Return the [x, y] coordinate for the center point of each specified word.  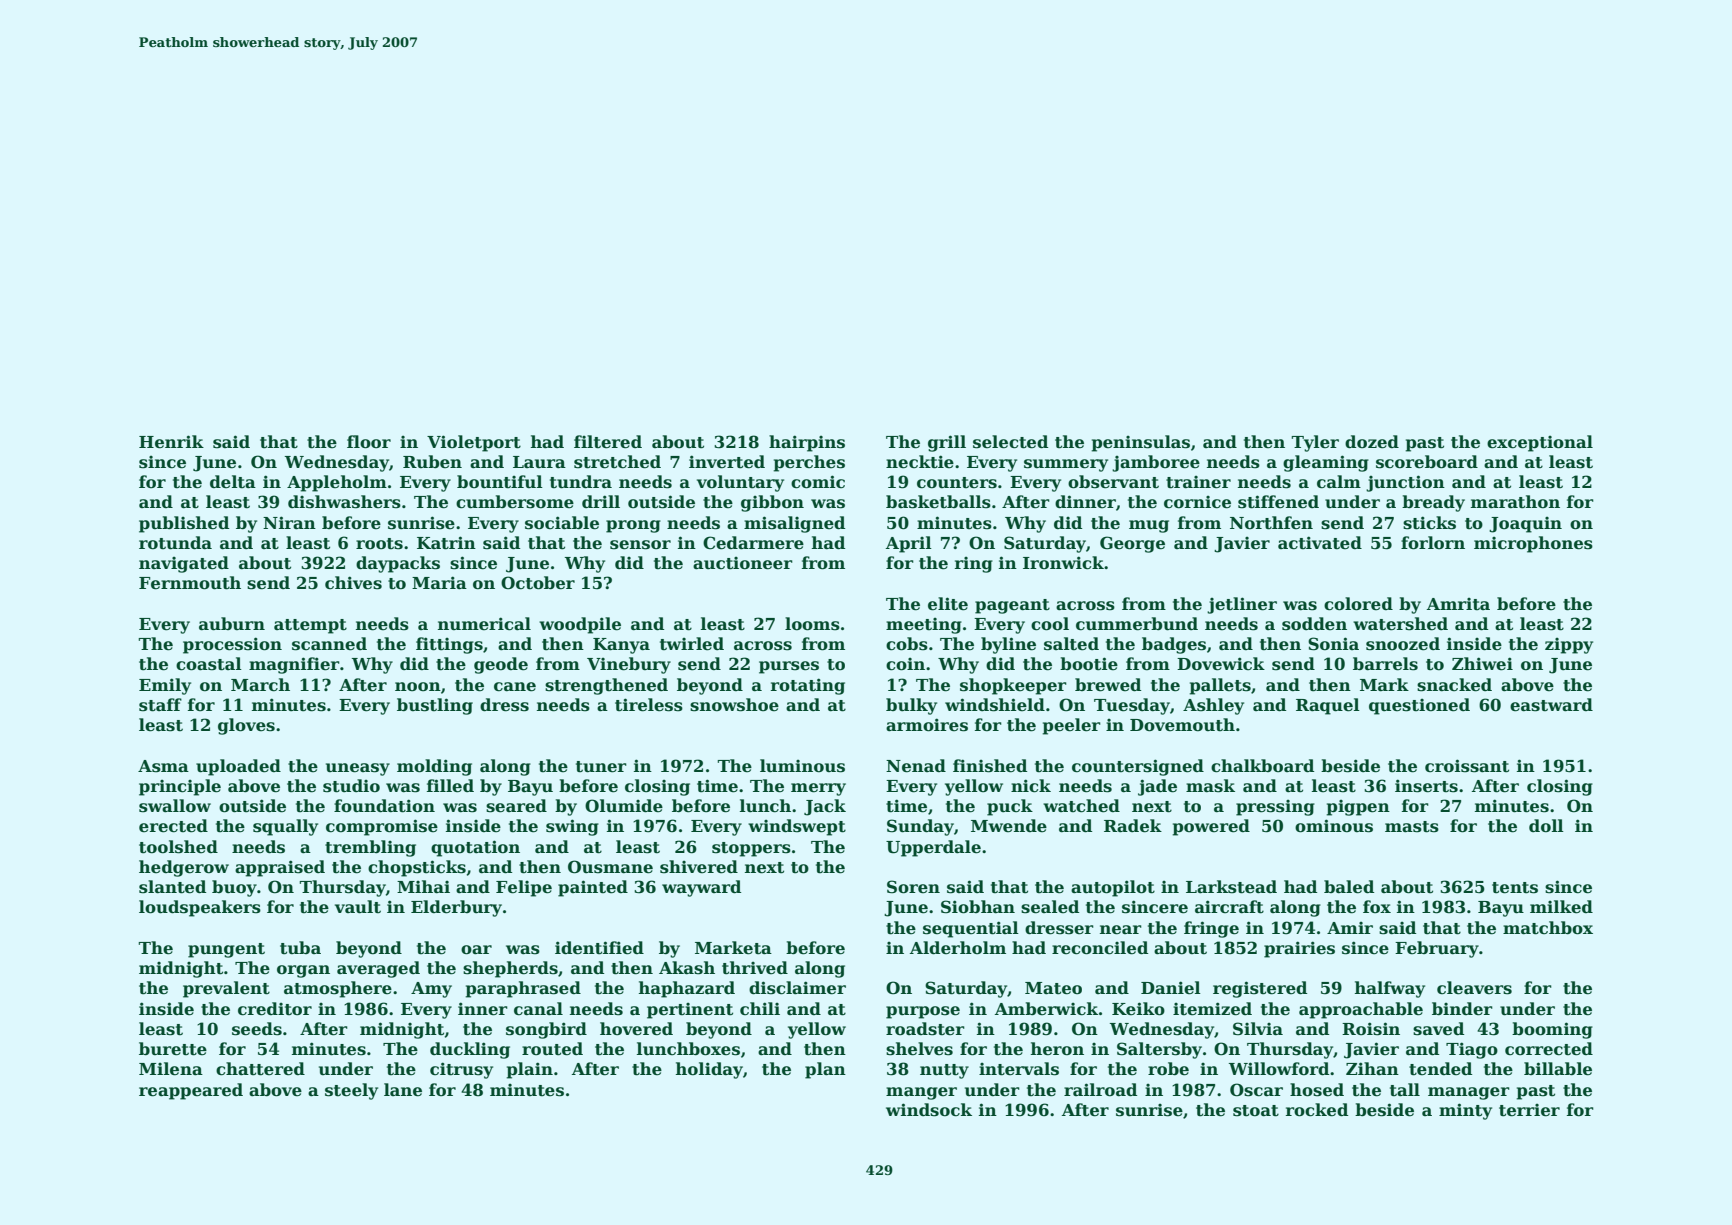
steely [351, 1091]
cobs [907, 644]
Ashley [1213, 706]
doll [1546, 826]
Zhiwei [1482, 664]
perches [809, 463]
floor [369, 442]
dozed [1372, 442]
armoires [927, 725]
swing [572, 827]
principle [180, 787]
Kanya [621, 646]
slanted [172, 887]
